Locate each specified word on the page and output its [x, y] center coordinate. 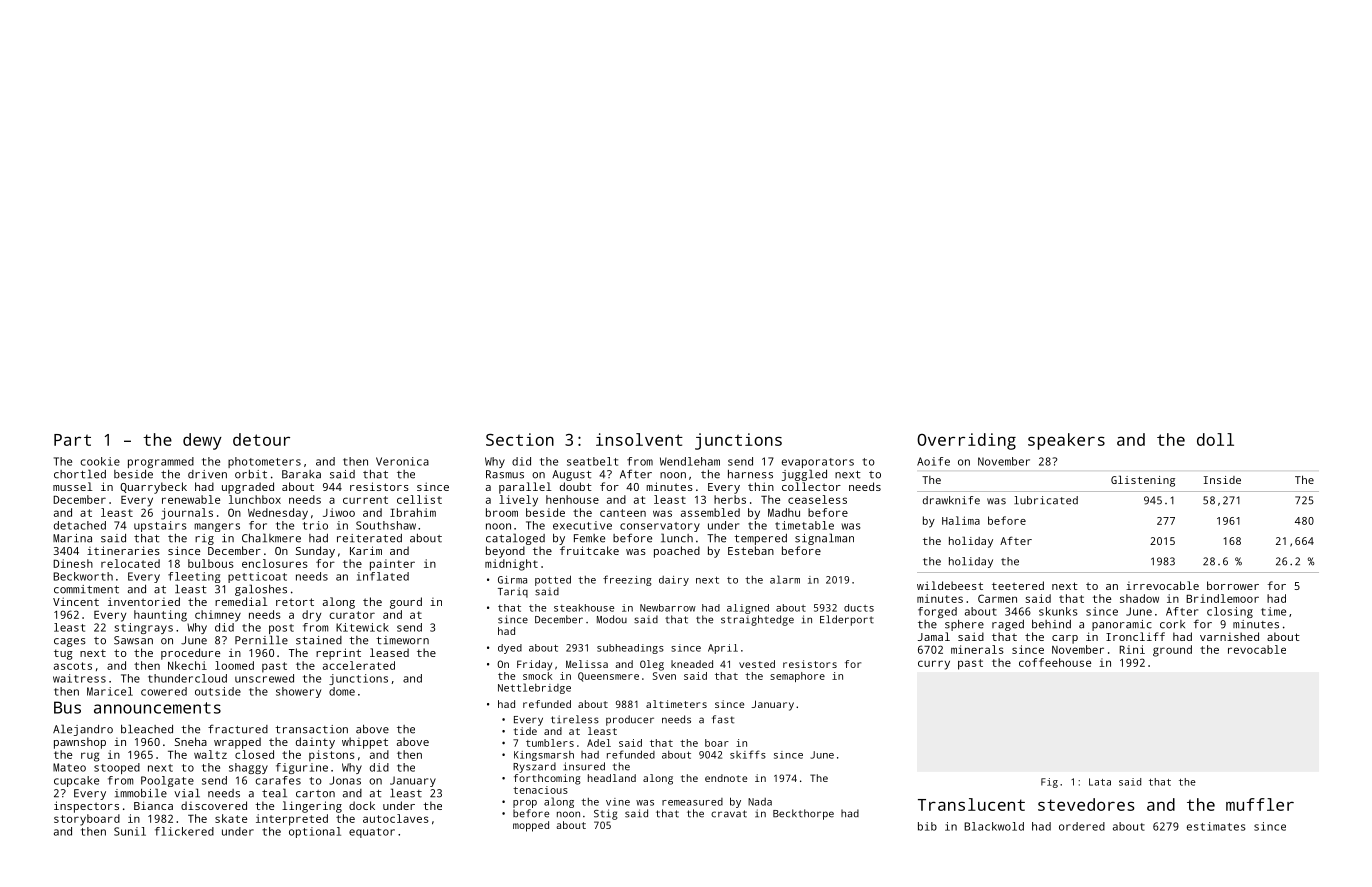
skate [231, 818]
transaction [311, 729]
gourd [406, 603]
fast [723, 719]
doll [1215, 439]
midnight [511, 565]
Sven [664, 676]
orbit [251, 474]
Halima [961, 520]
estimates [1216, 826]
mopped [531, 826]
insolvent [639, 439]
